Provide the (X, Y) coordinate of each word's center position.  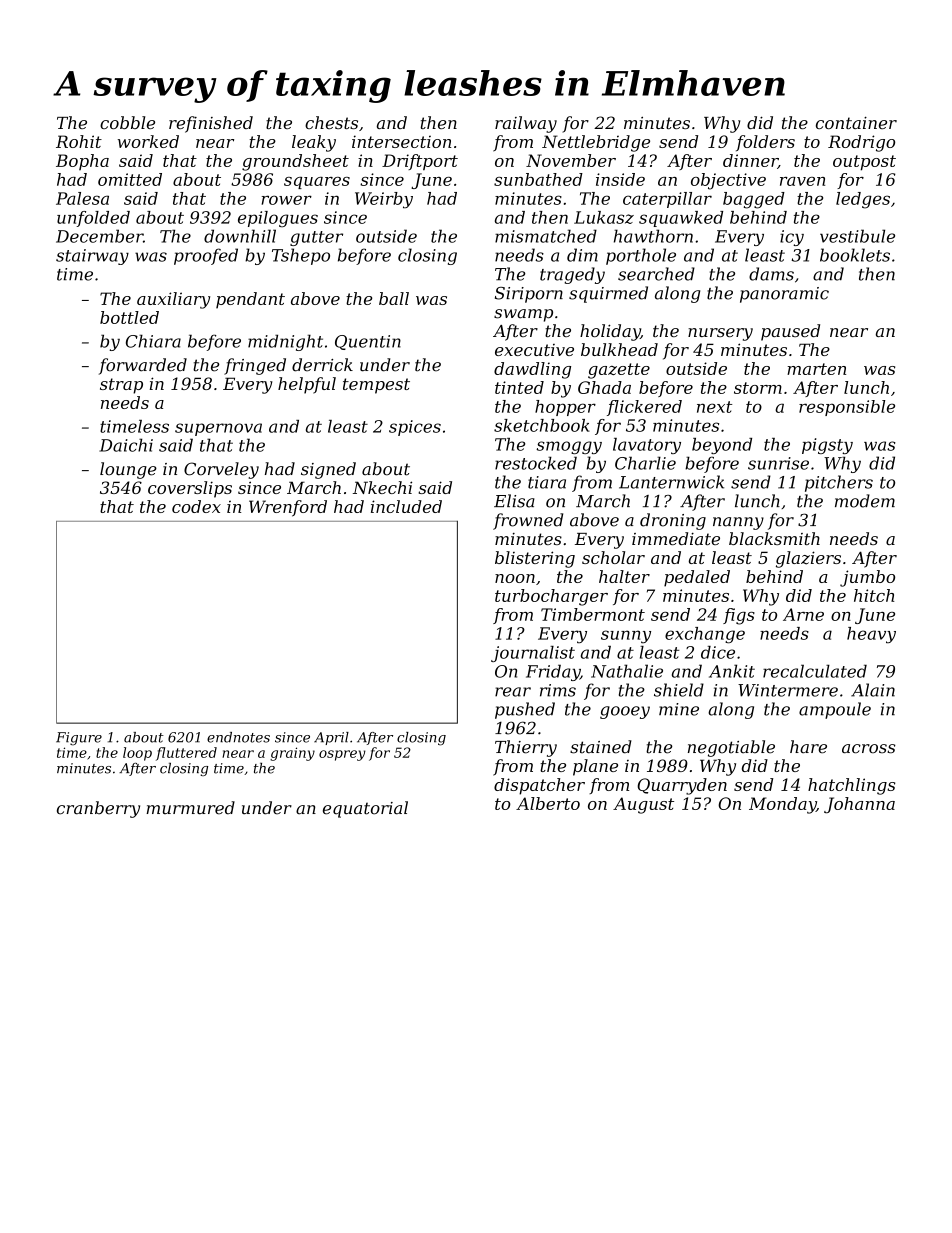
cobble (127, 122)
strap (121, 386)
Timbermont (593, 614)
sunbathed (538, 179)
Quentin (368, 342)
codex (196, 506)
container (856, 123)
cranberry (98, 809)
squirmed (608, 294)
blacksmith (774, 538)
